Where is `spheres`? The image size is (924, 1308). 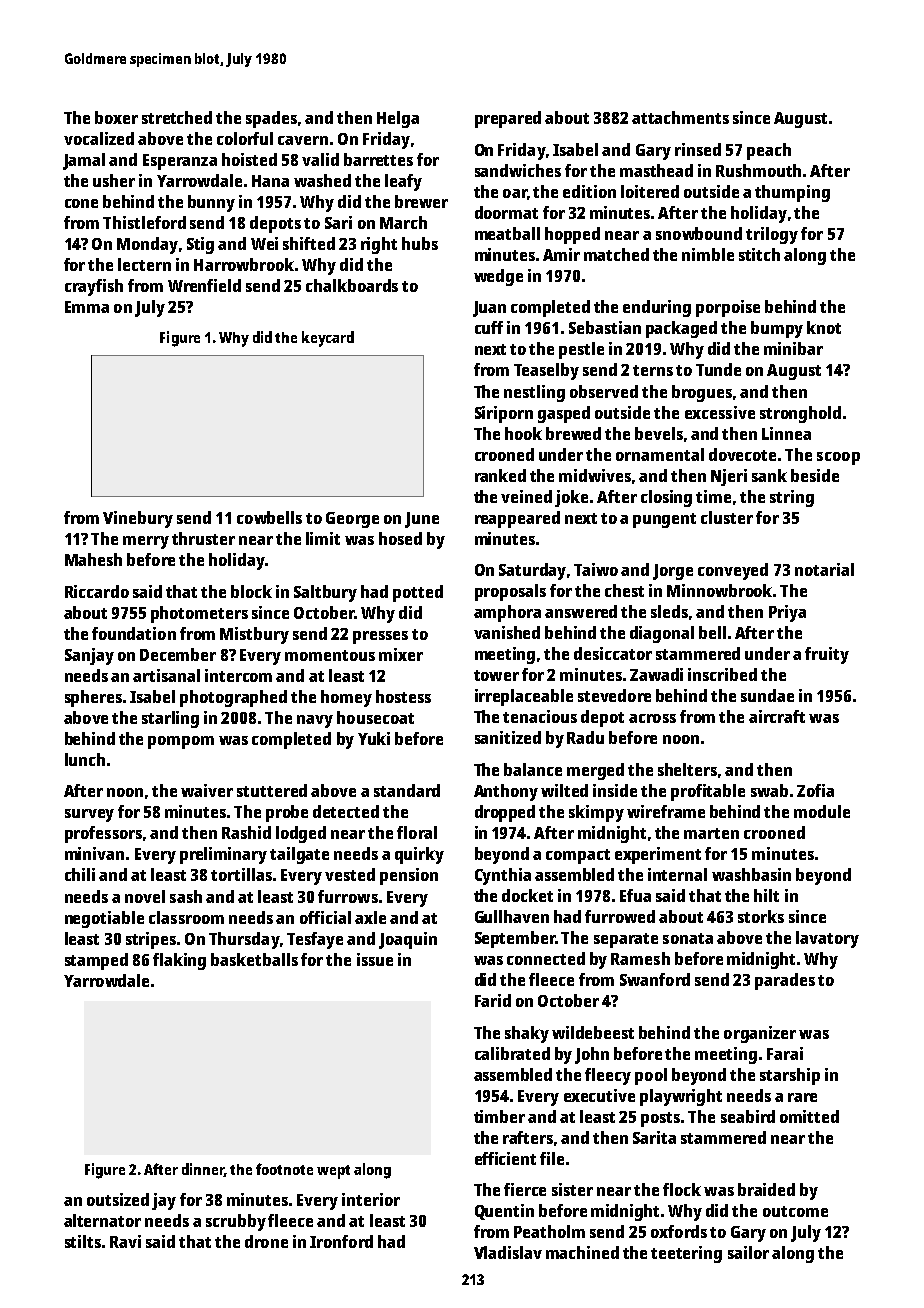 spheres is located at coordinates (93, 698).
